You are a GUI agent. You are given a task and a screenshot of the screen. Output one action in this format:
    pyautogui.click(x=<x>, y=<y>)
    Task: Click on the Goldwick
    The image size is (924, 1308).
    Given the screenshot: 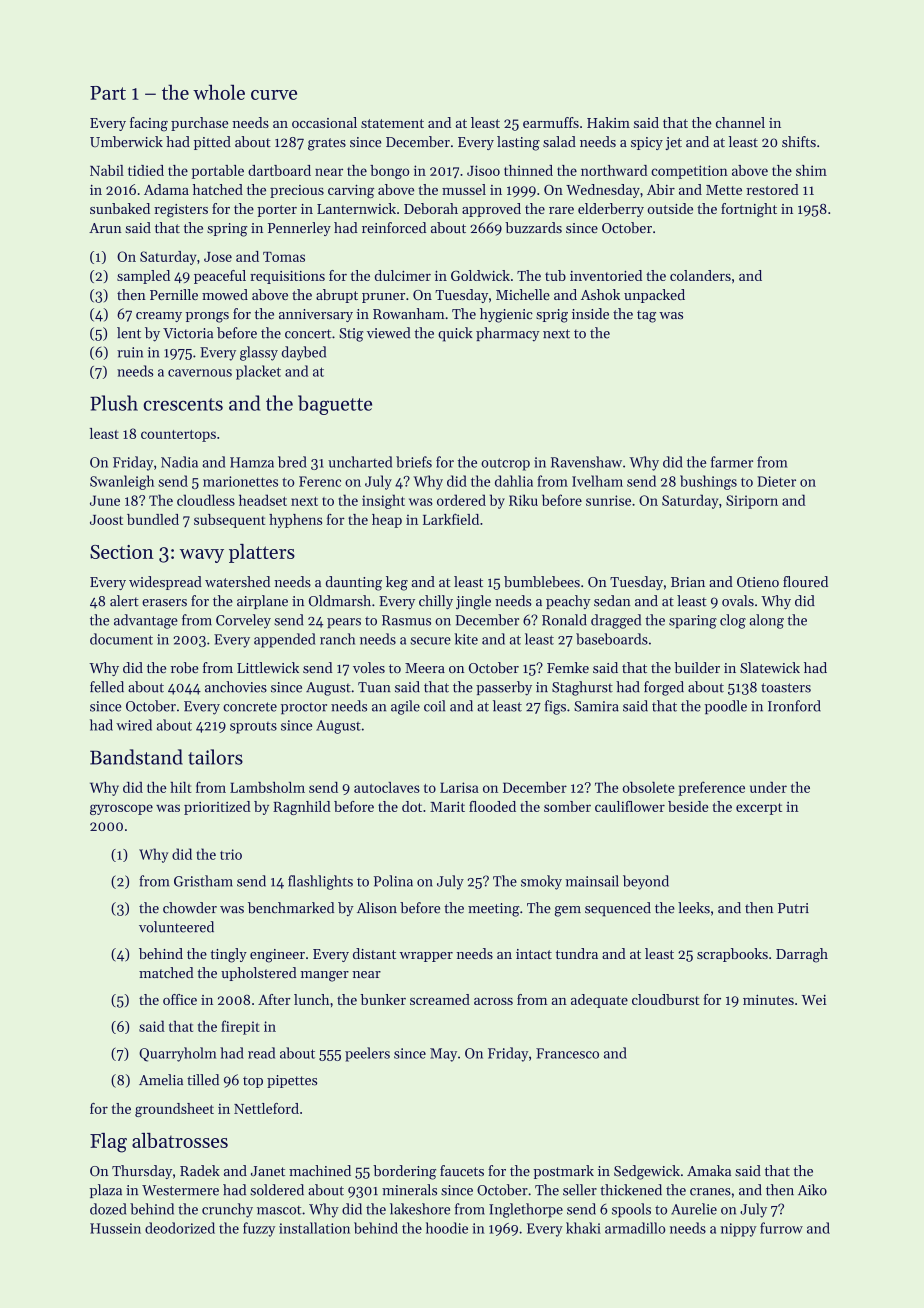 What is the action you would take?
    pyautogui.click(x=480, y=275)
